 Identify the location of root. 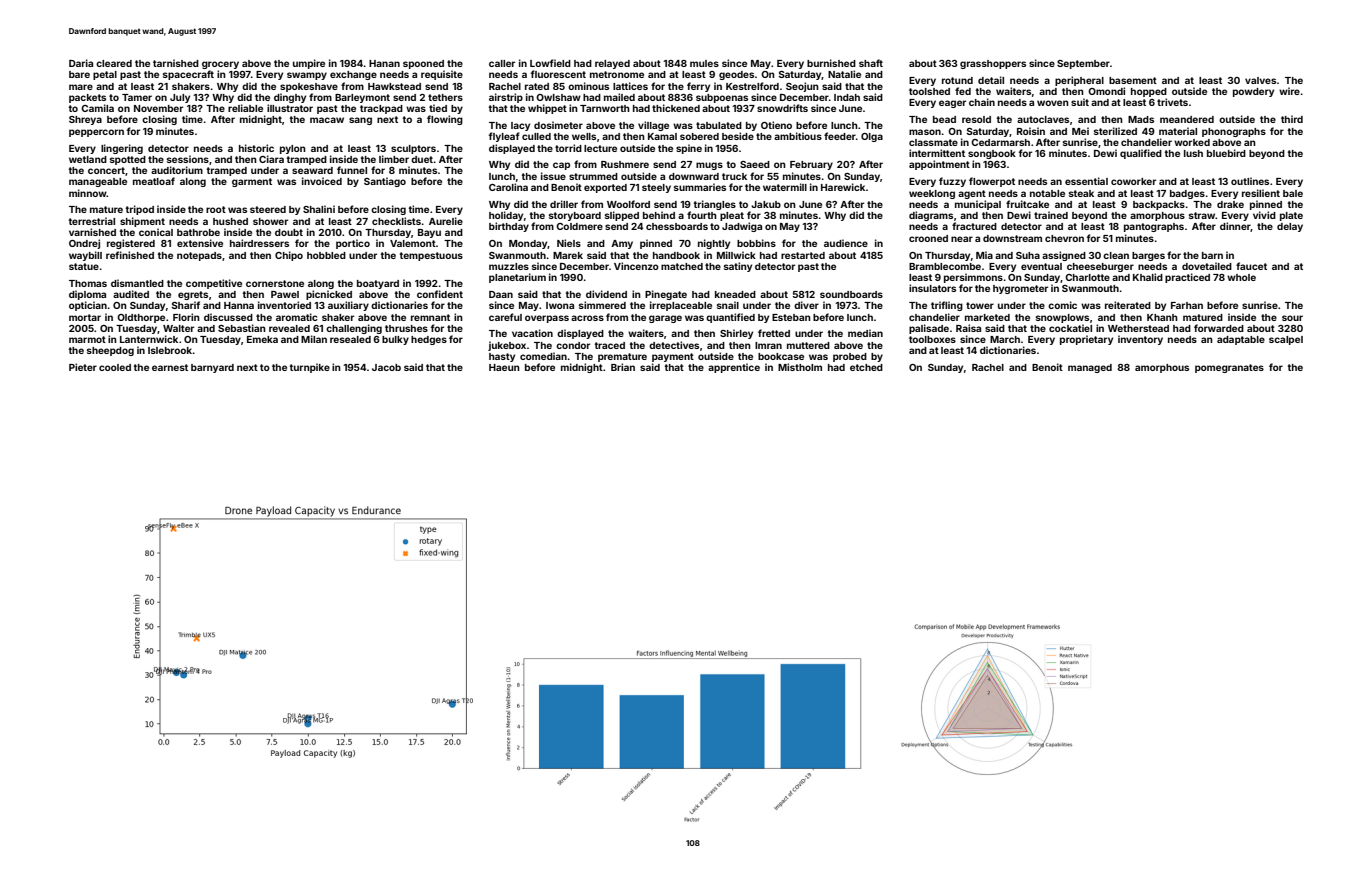
(216, 209).
